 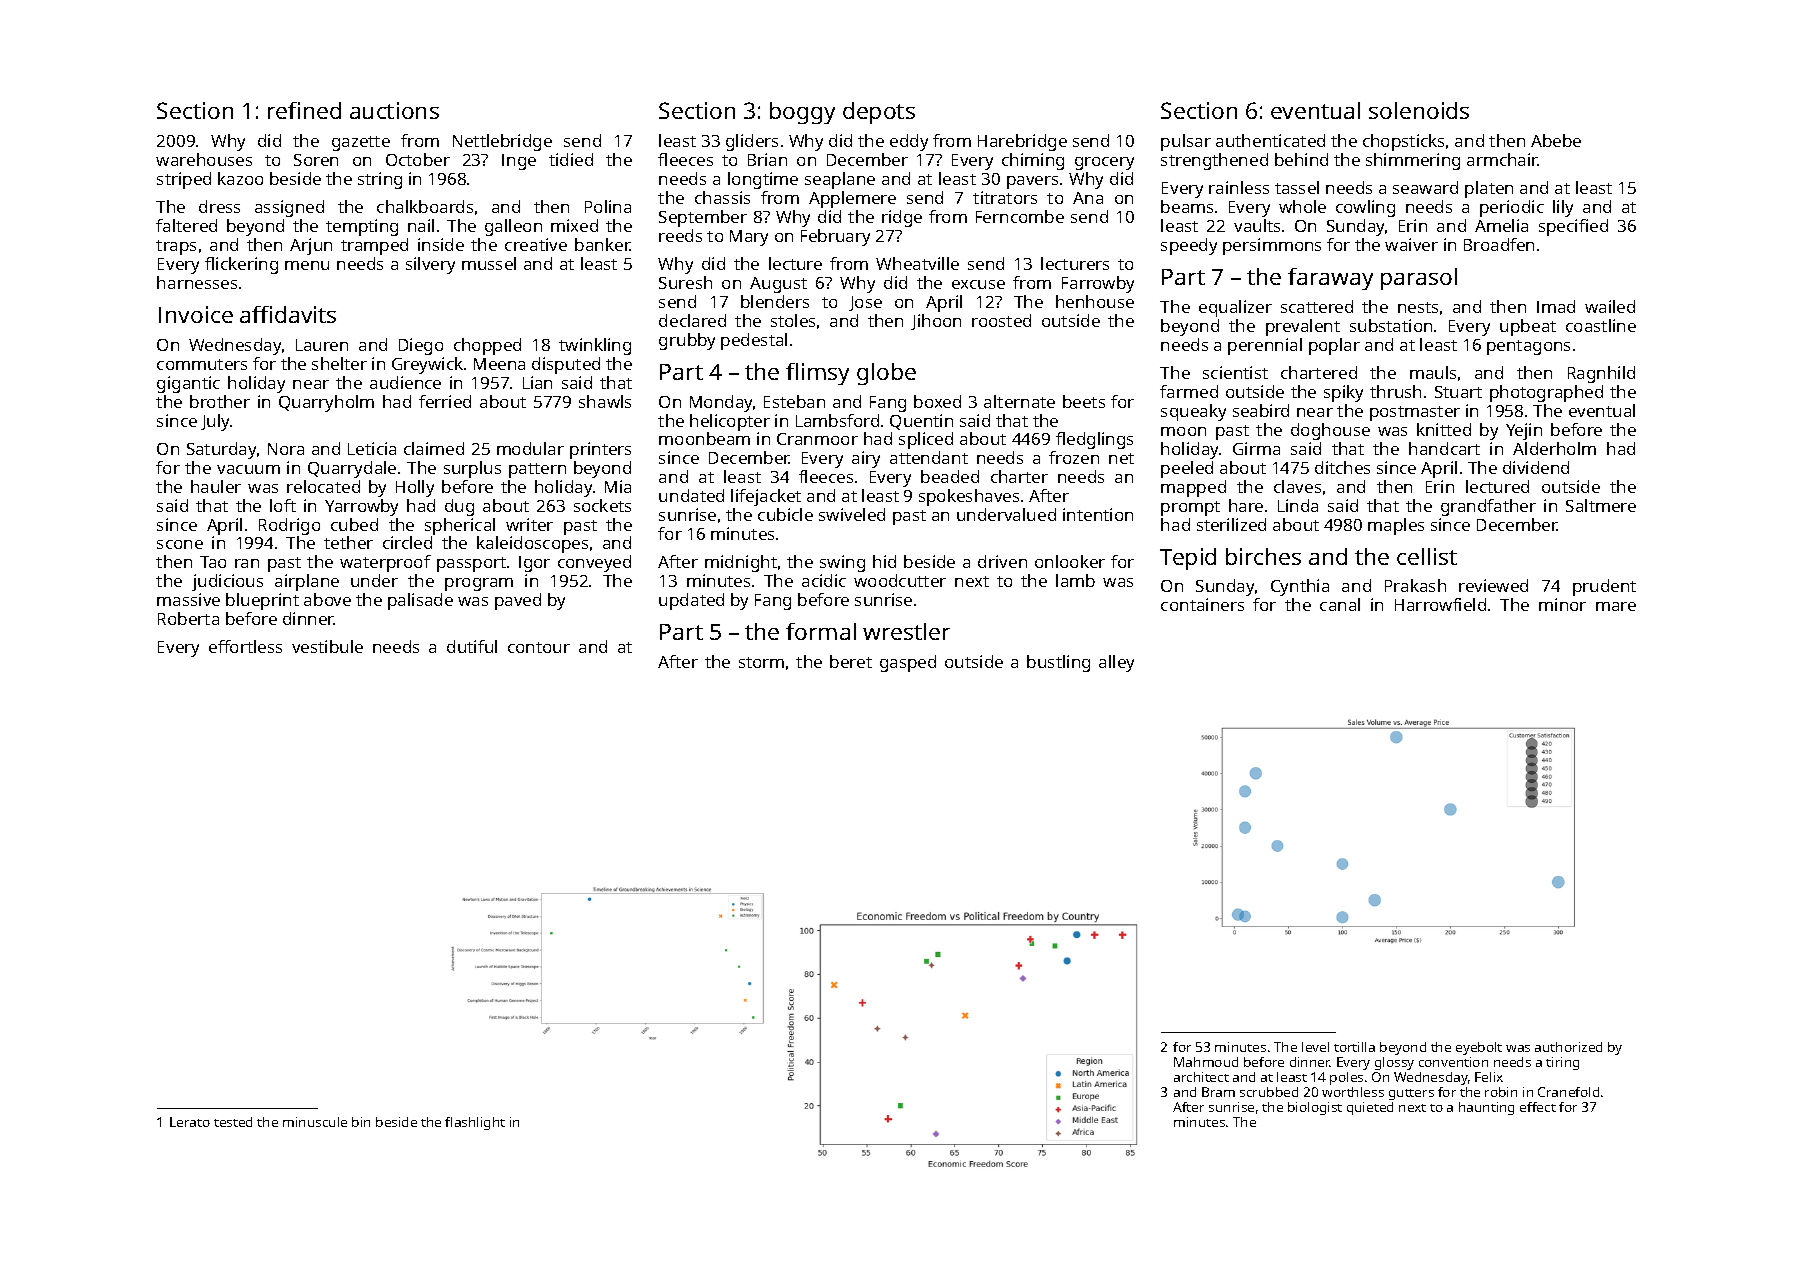 I want to click on mare, so click(x=1616, y=606).
